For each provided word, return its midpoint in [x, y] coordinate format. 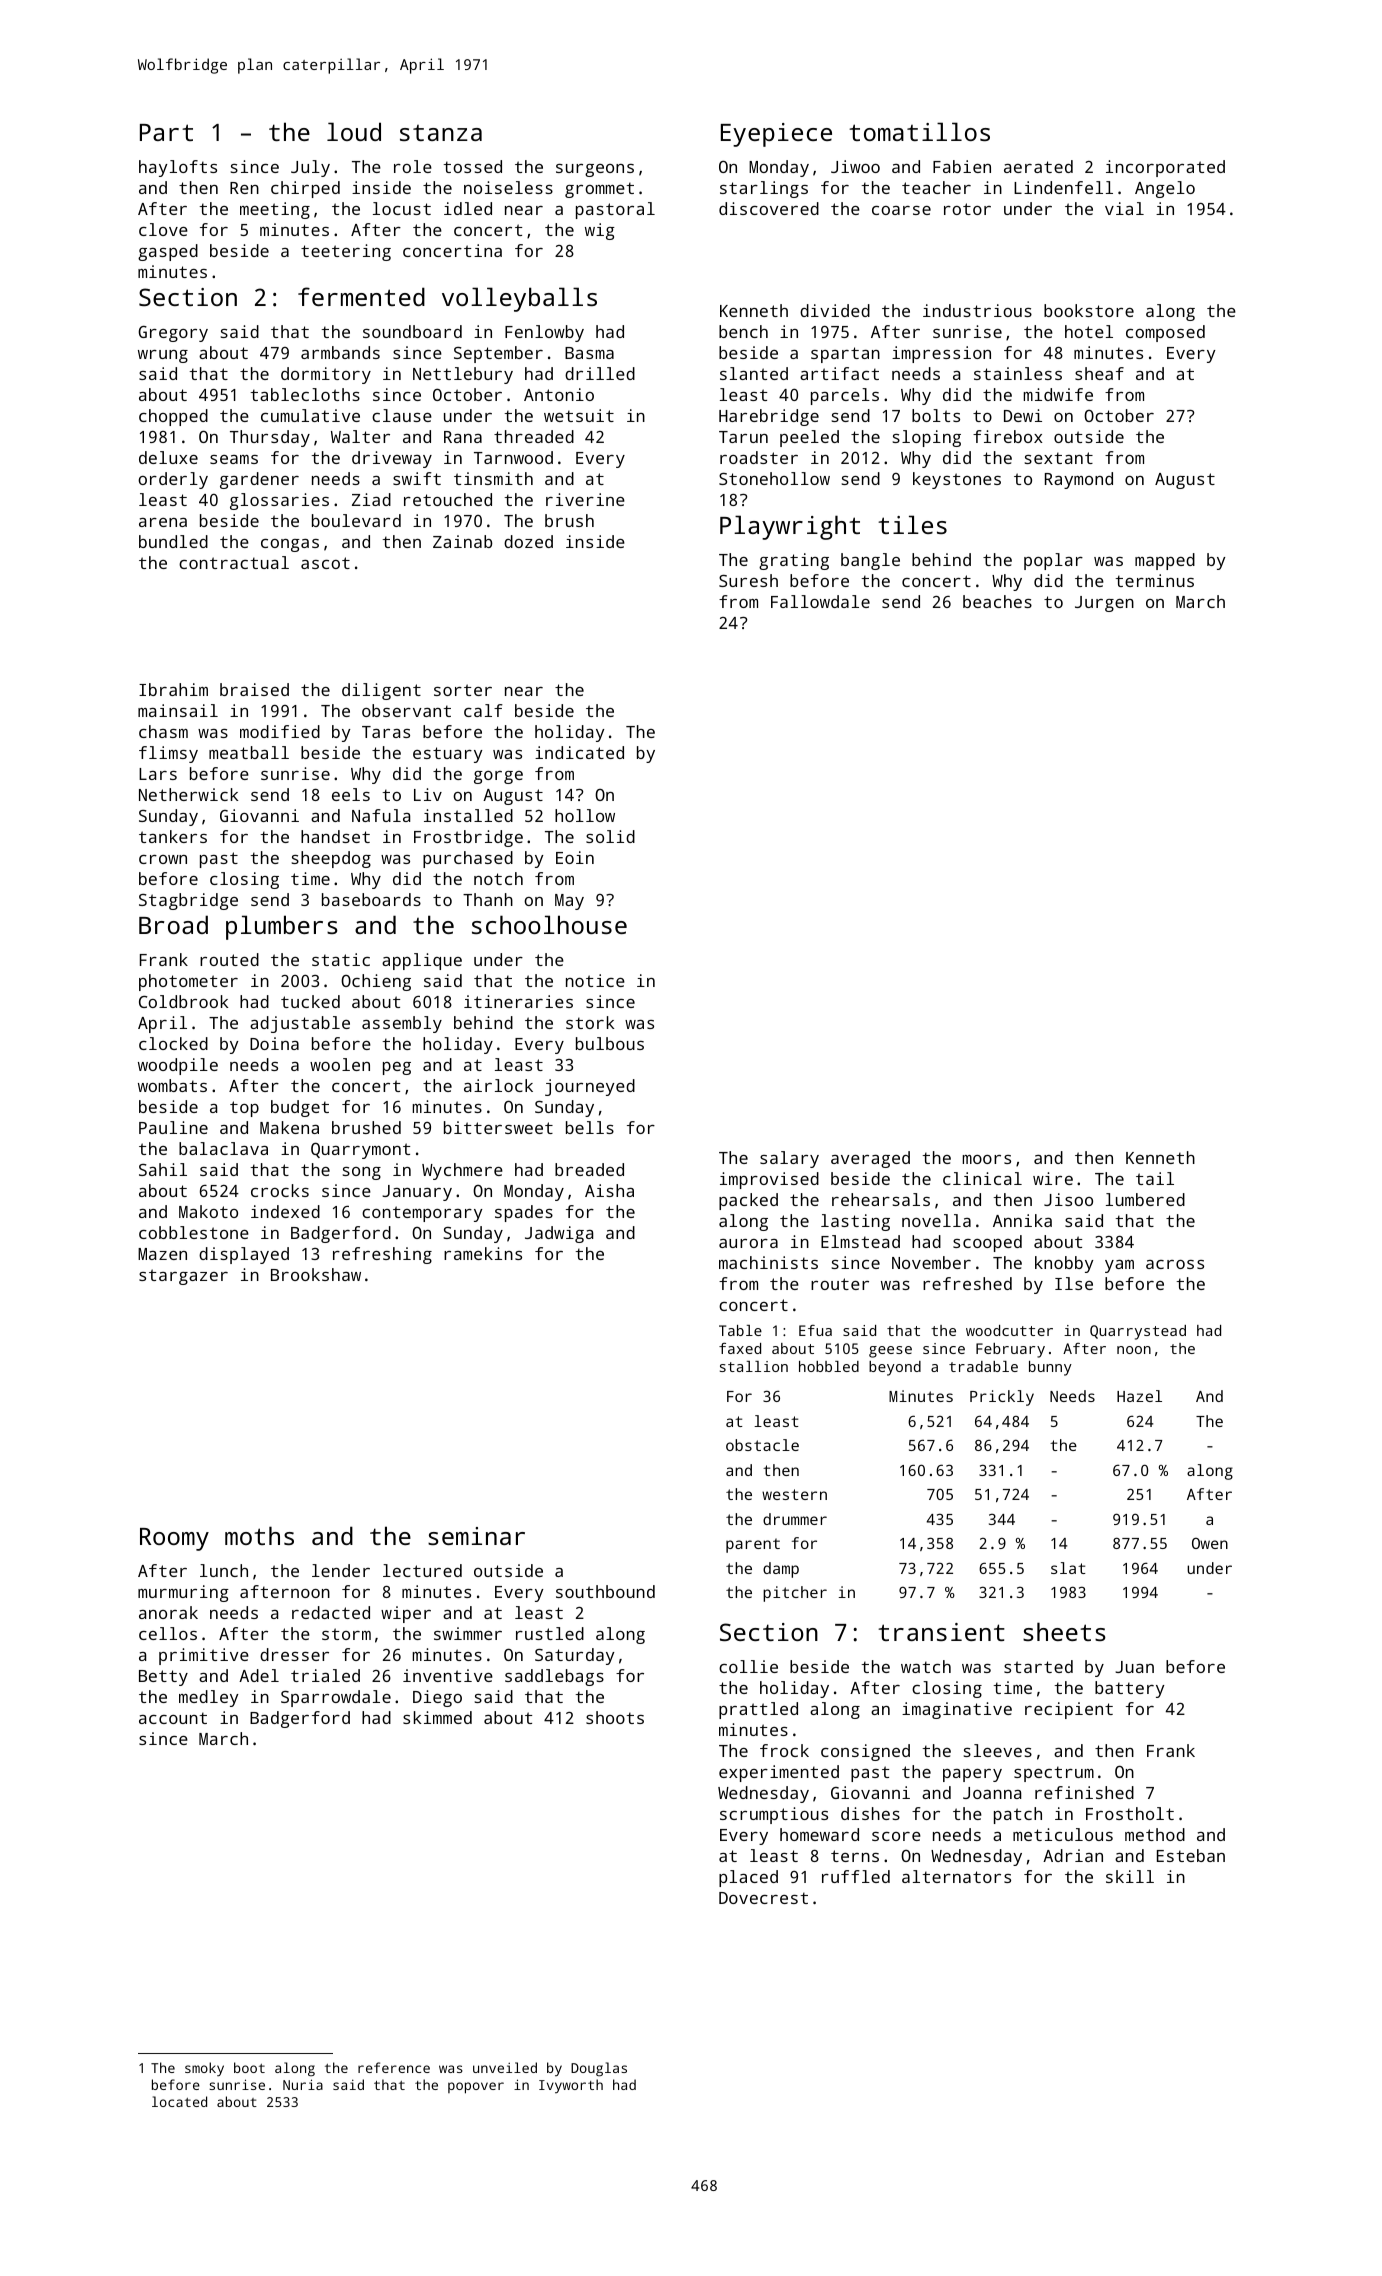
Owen [1210, 1543]
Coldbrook [183, 1001]
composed [1165, 333]
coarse [901, 210]
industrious [977, 310]
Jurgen [1104, 604]
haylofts [178, 168]
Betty [163, 1678]
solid [610, 836]
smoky [204, 2069]
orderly [173, 480]
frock [784, 1750]
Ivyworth [571, 2086]
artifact [839, 373]
